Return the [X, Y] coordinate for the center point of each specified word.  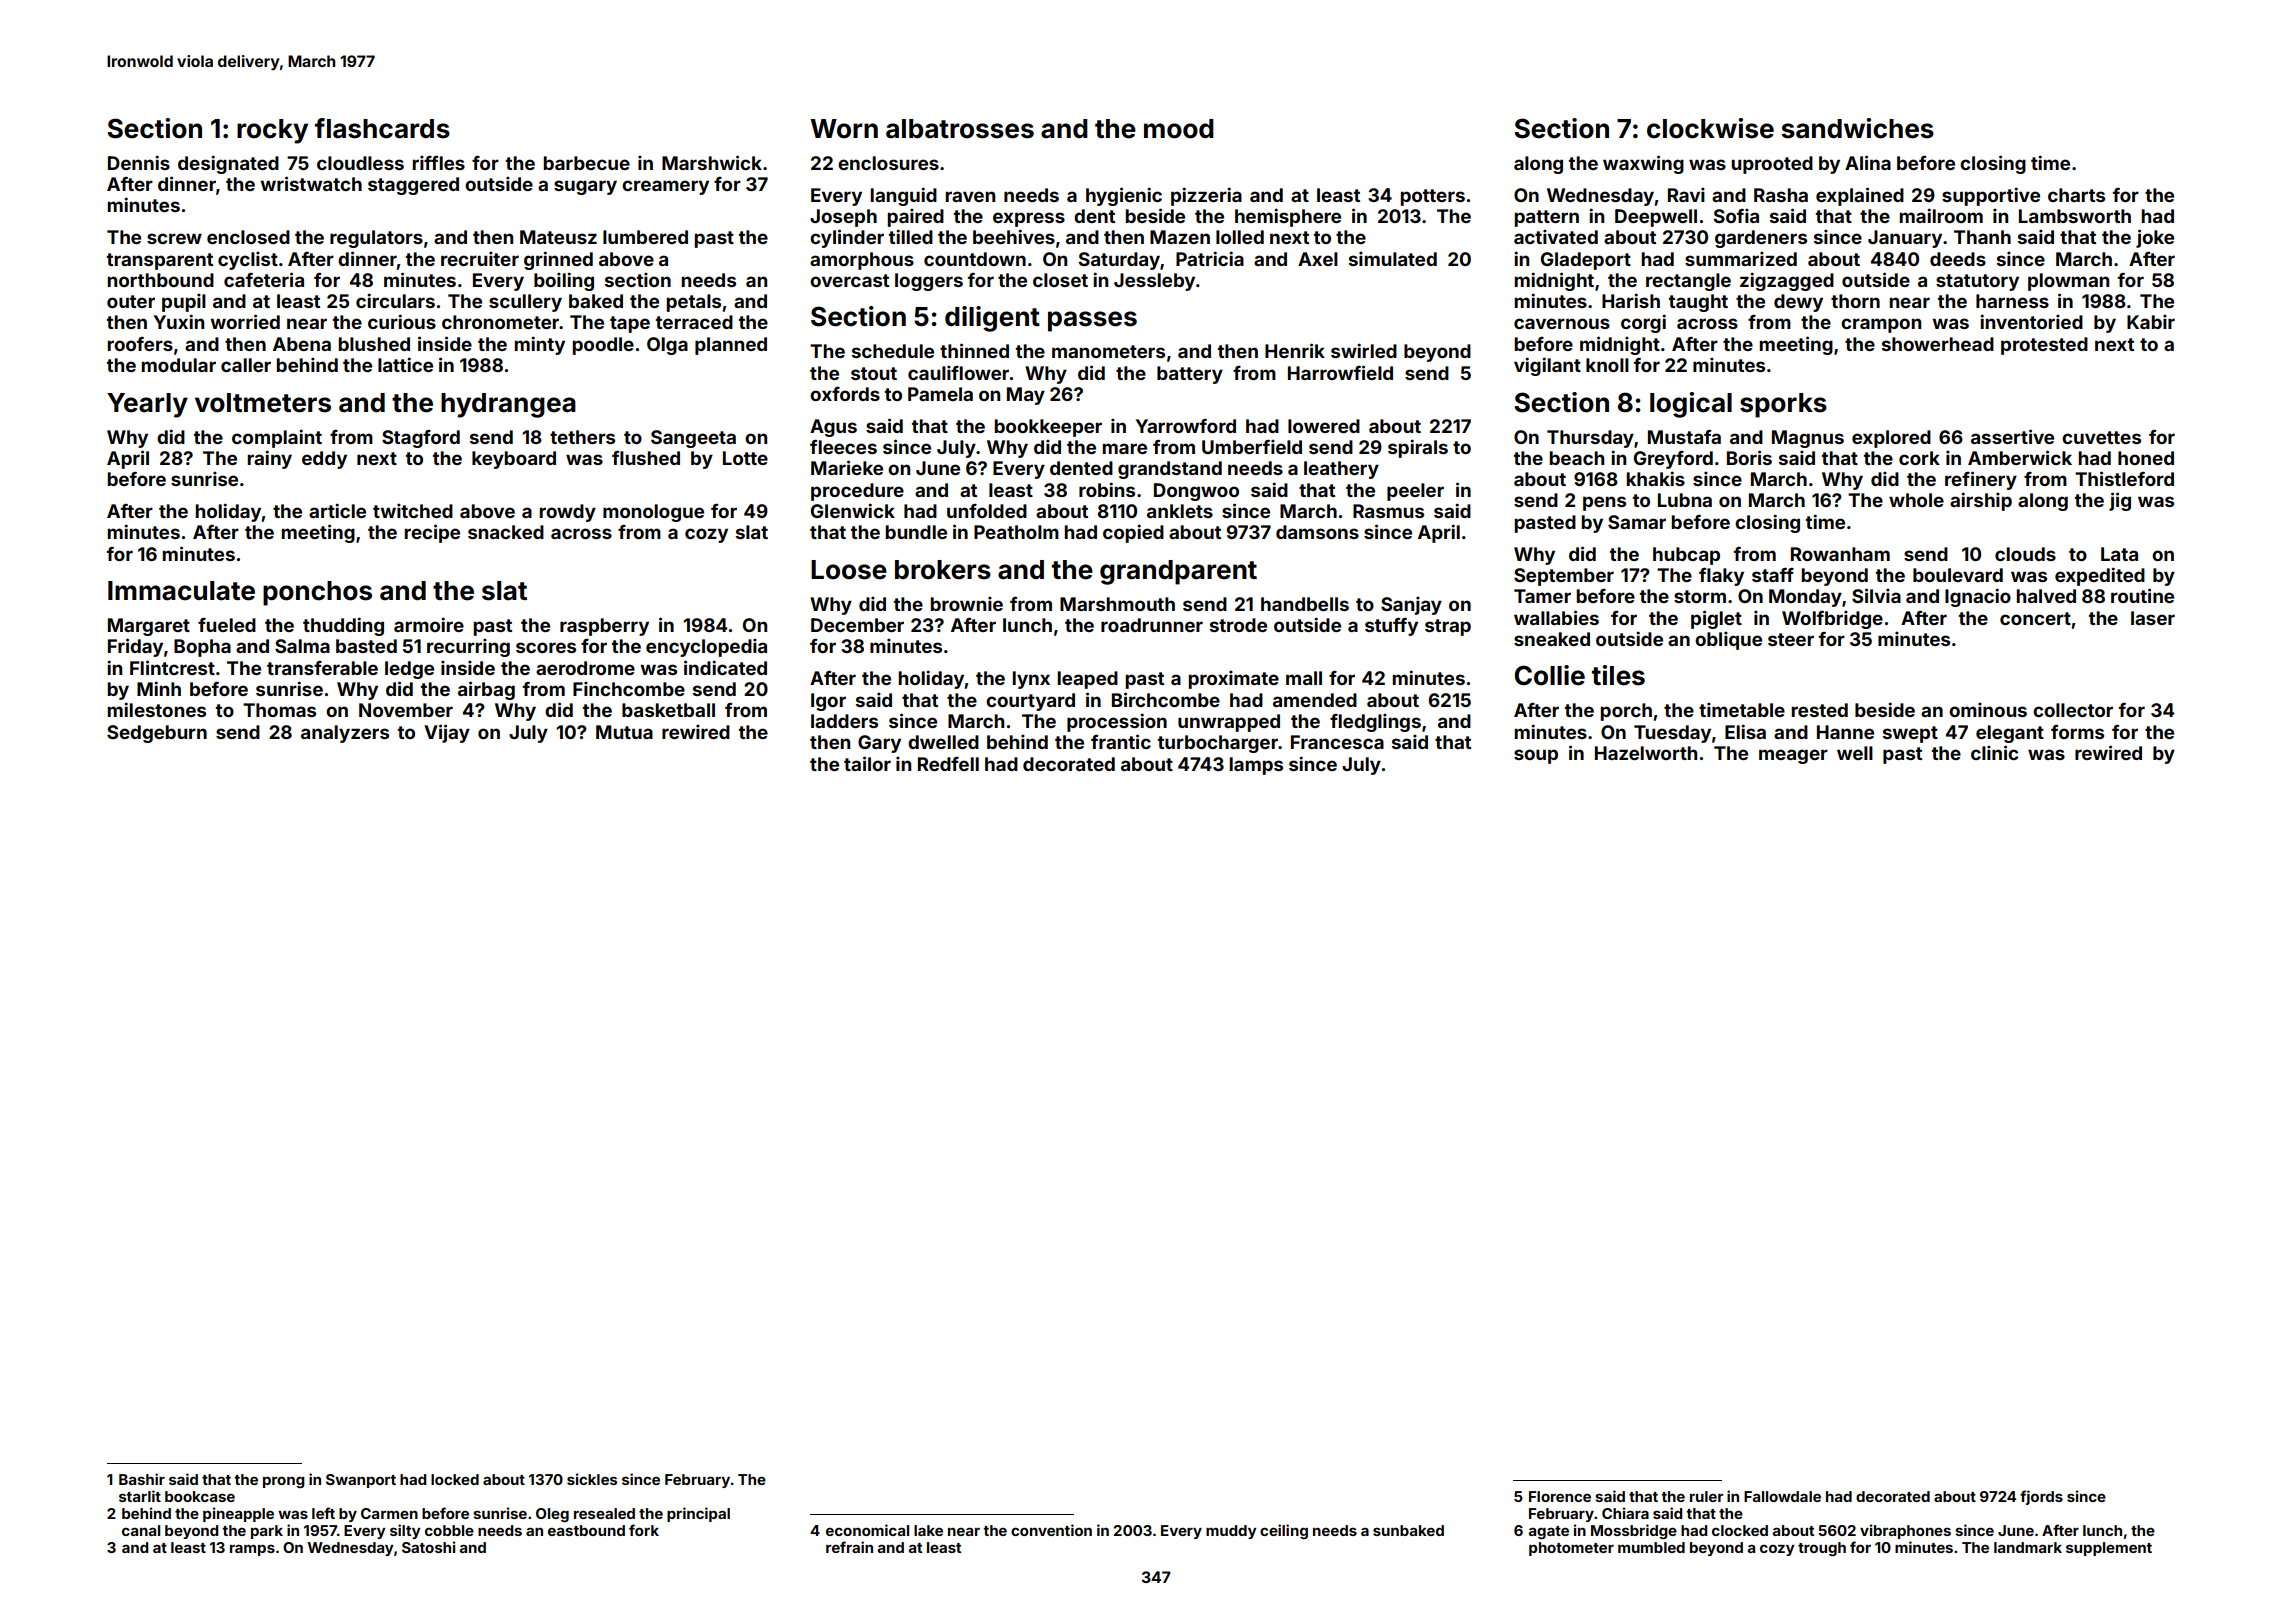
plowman [2068, 282]
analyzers [345, 734]
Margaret [149, 627]
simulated [1393, 258]
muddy [1231, 1532]
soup [1536, 756]
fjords [2041, 1497]
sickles [592, 1479]
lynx [1031, 680]
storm [1700, 596]
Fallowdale [1782, 1496]
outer [131, 301]
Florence [1560, 1496]
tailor [867, 763]
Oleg [552, 1515]
